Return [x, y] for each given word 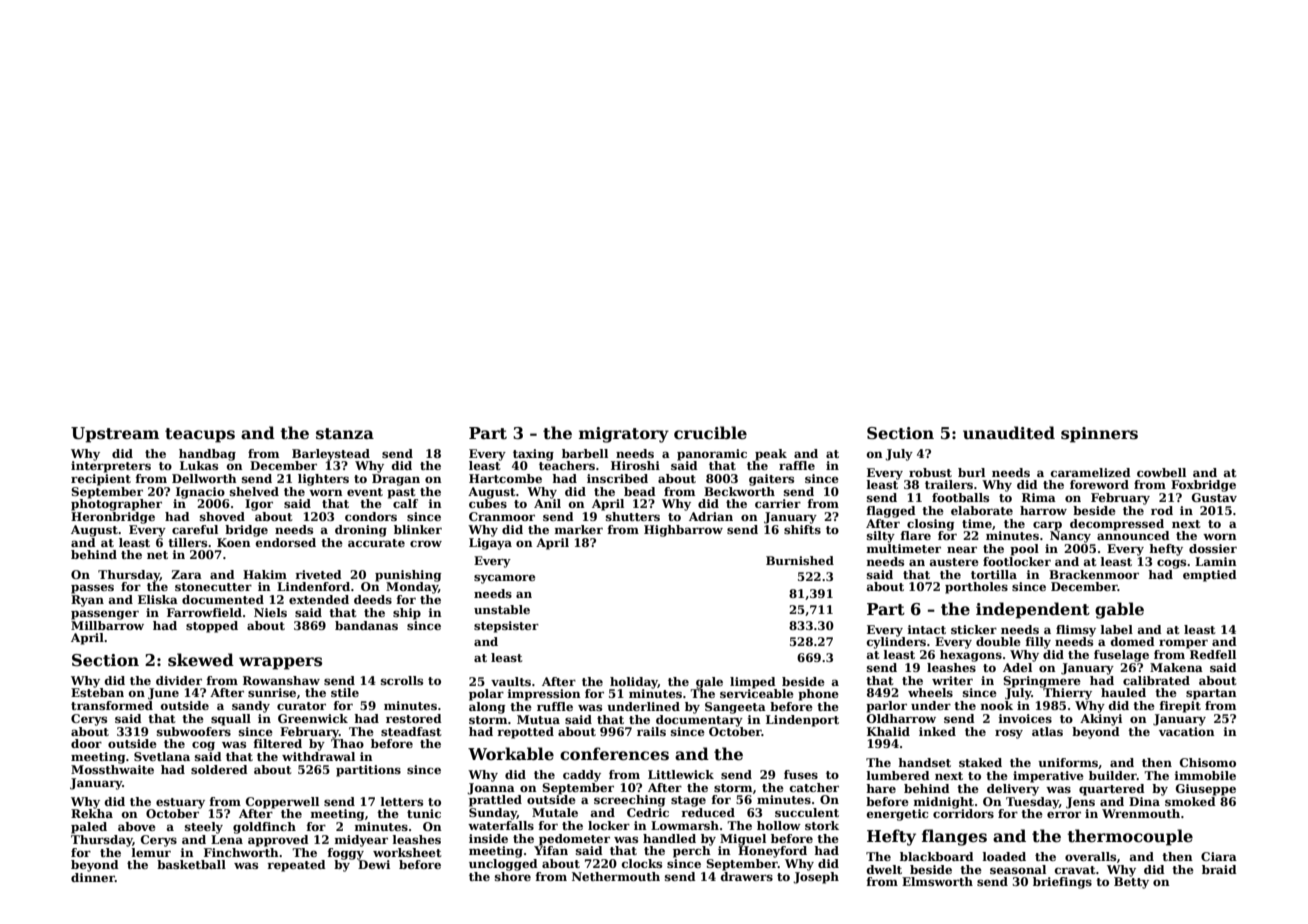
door [86, 743]
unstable [502, 609]
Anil [547, 503]
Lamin [1216, 561]
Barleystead [331, 455]
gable [1119, 610]
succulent [807, 812]
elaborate [982, 510]
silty [881, 537]
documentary [699, 721]
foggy [346, 854]
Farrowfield [204, 612]
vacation [1187, 731]
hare [881, 788]
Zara [186, 574]
